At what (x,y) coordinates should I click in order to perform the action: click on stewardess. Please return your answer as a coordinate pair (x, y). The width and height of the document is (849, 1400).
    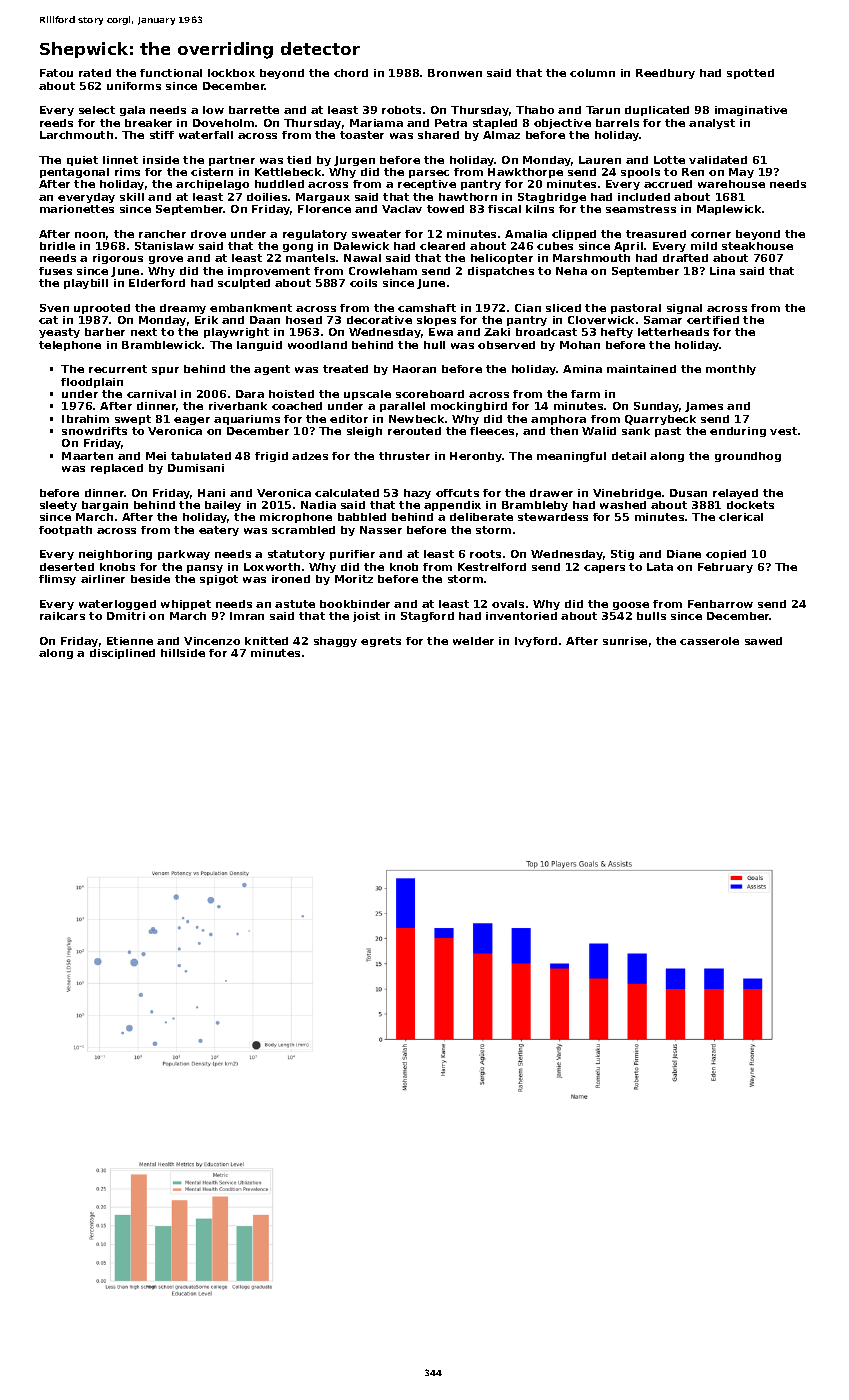
    Looking at the image, I should click on (553, 517).
